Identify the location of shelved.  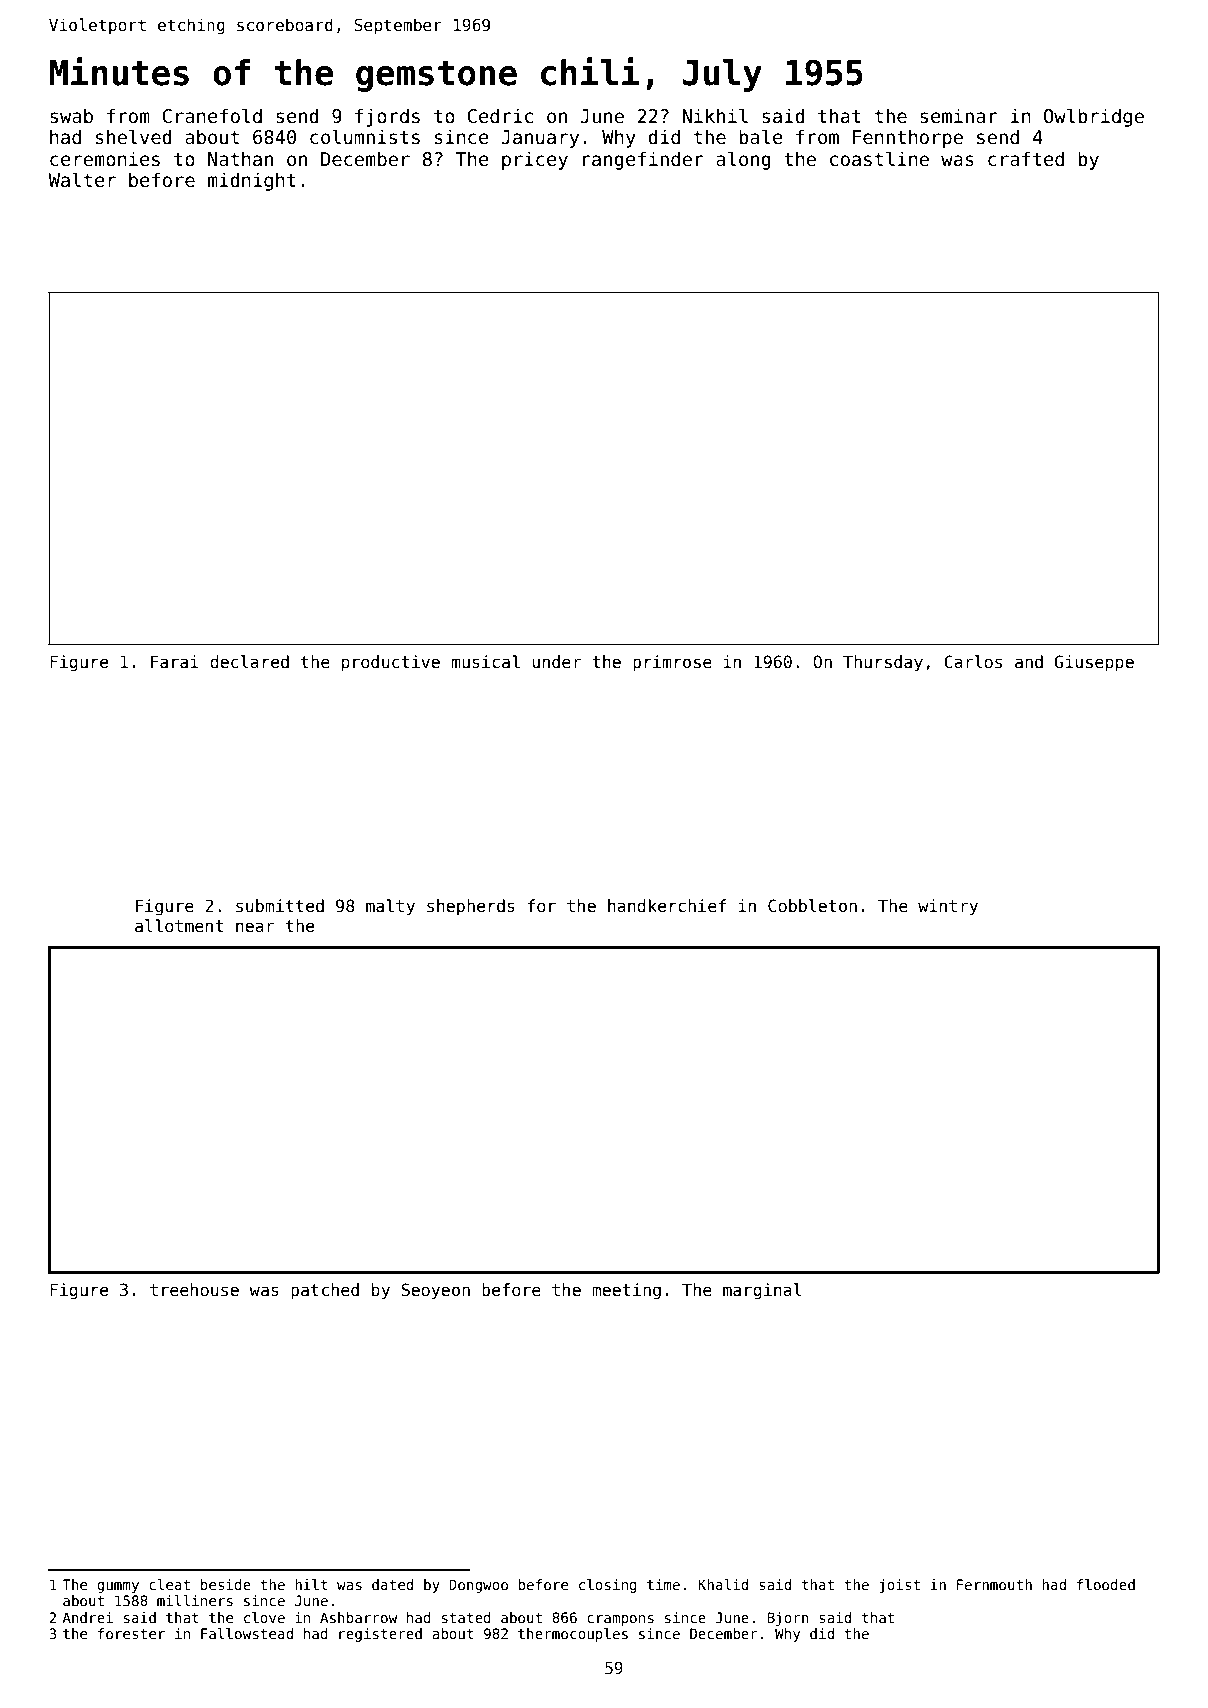
(134, 137).
